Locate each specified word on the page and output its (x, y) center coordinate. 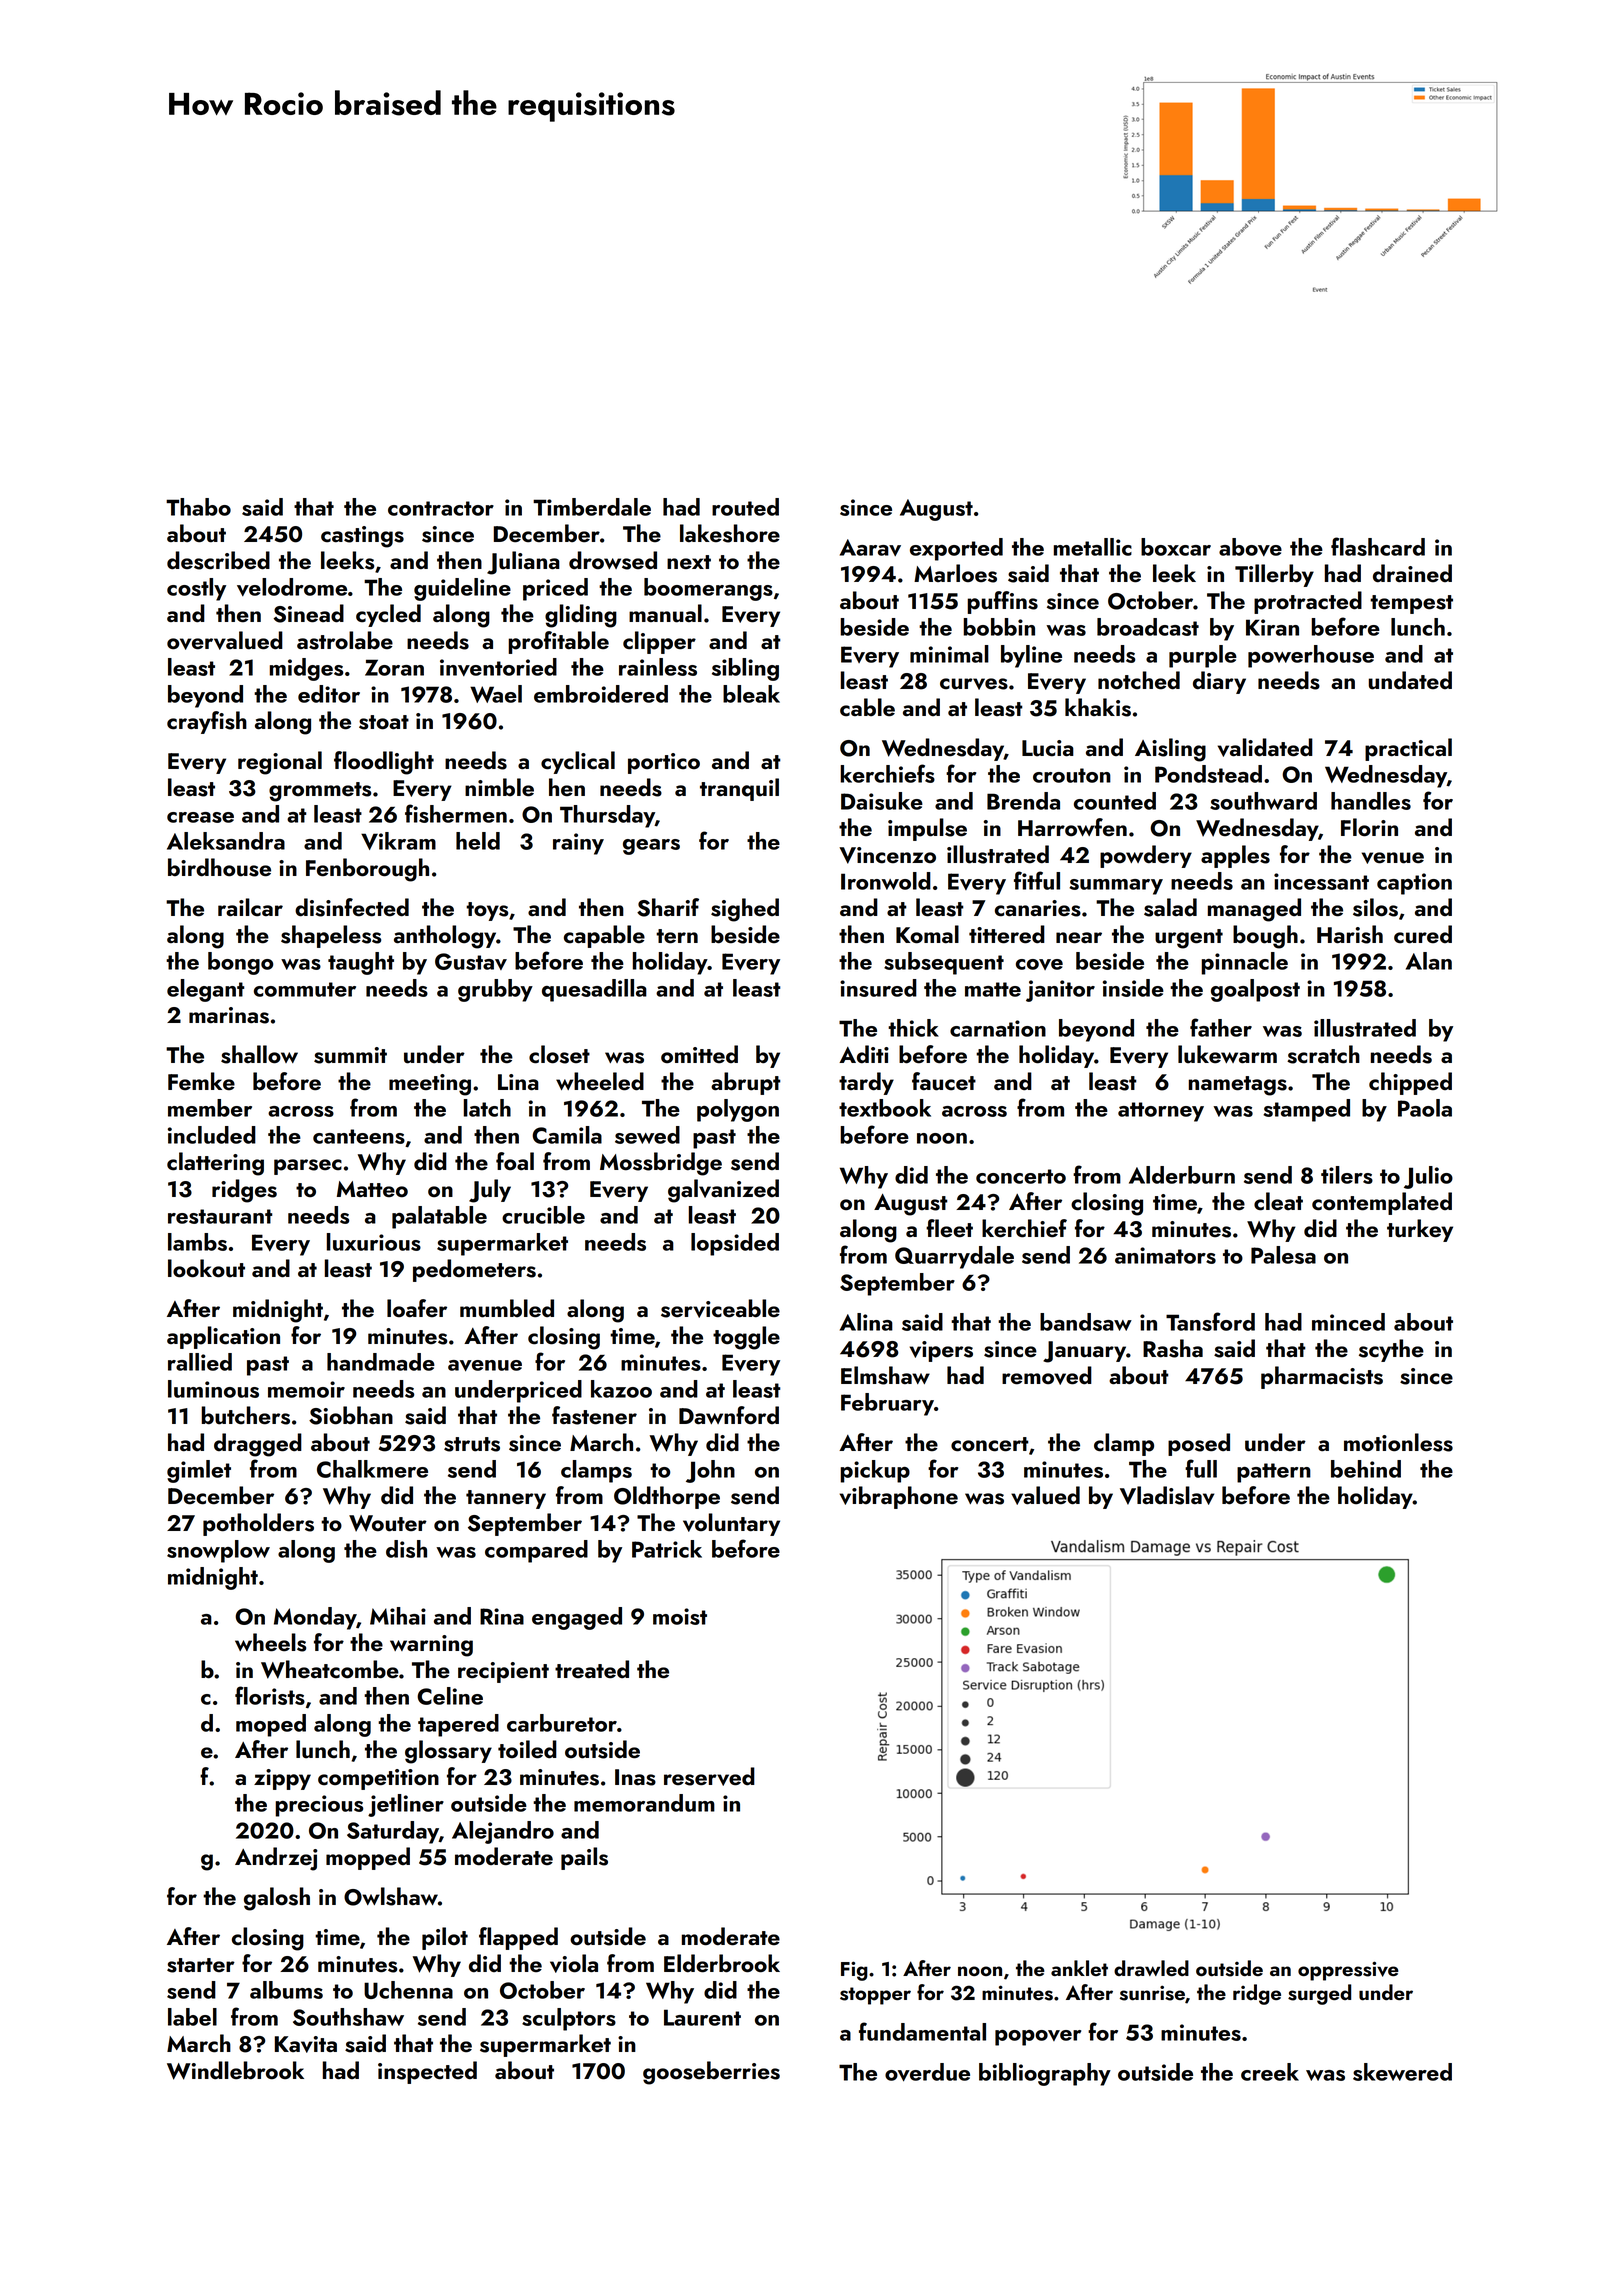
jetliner (406, 1805)
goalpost (1255, 990)
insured (878, 988)
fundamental (922, 2031)
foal (515, 1161)
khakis (1098, 707)
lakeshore (730, 533)
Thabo (198, 507)
